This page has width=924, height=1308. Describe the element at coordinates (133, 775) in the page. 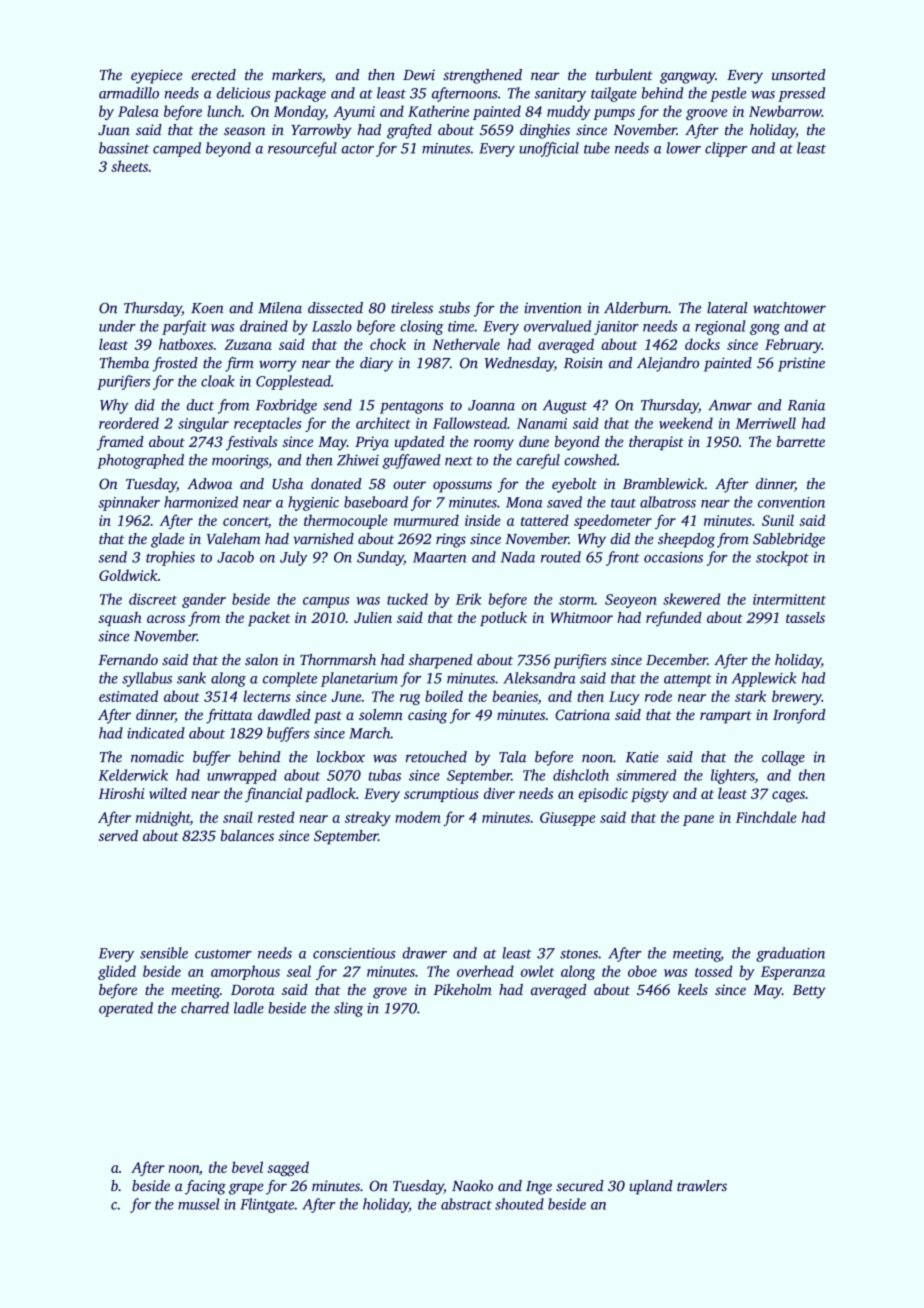

I see `Kelderwick` at that location.
